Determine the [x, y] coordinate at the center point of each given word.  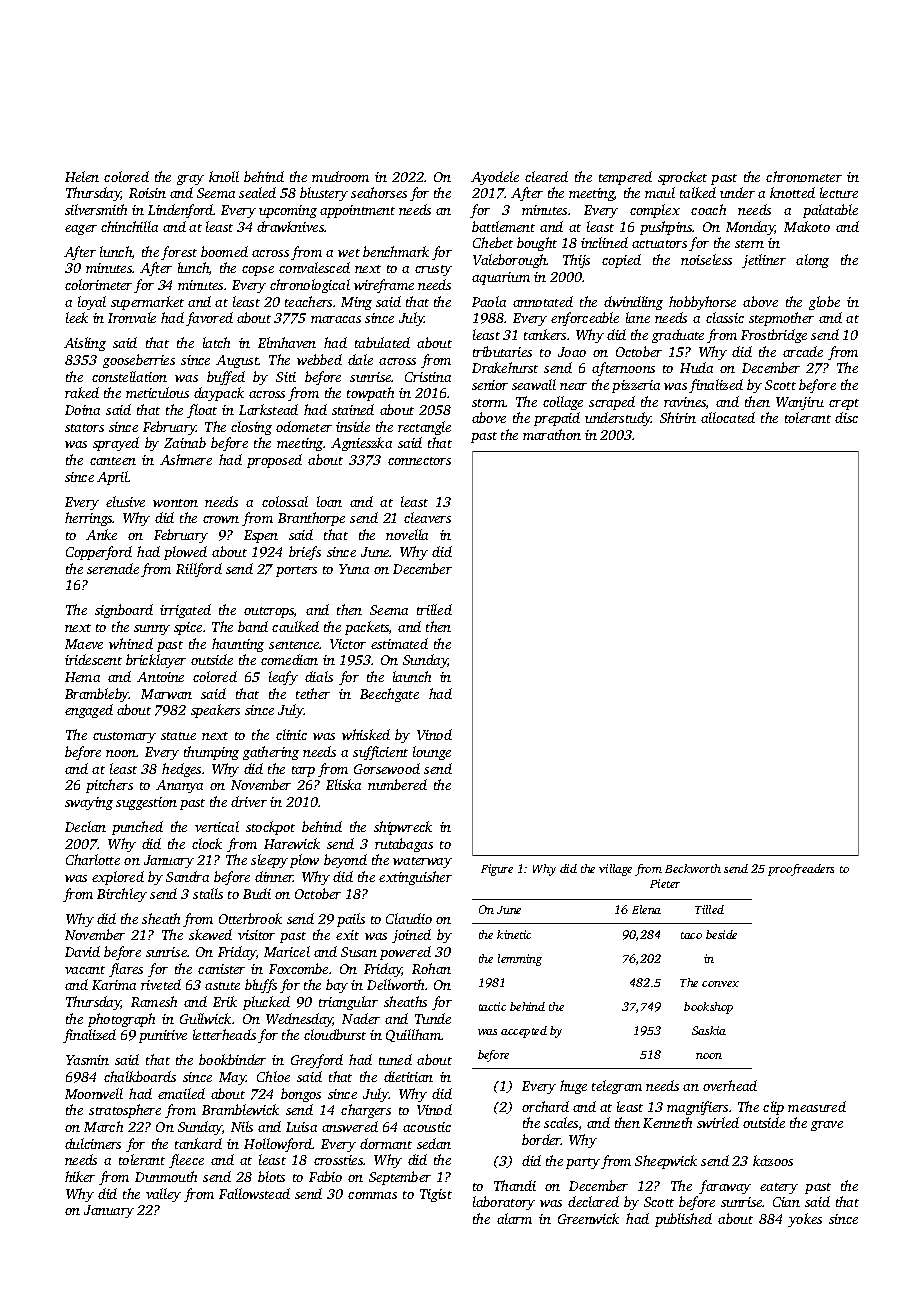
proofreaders [801, 870]
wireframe [384, 286]
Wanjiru [800, 403]
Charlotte [93, 859]
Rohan [431, 968]
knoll [224, 176]
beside [721, 934]
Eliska [343, 784]
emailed [181, 1093]
